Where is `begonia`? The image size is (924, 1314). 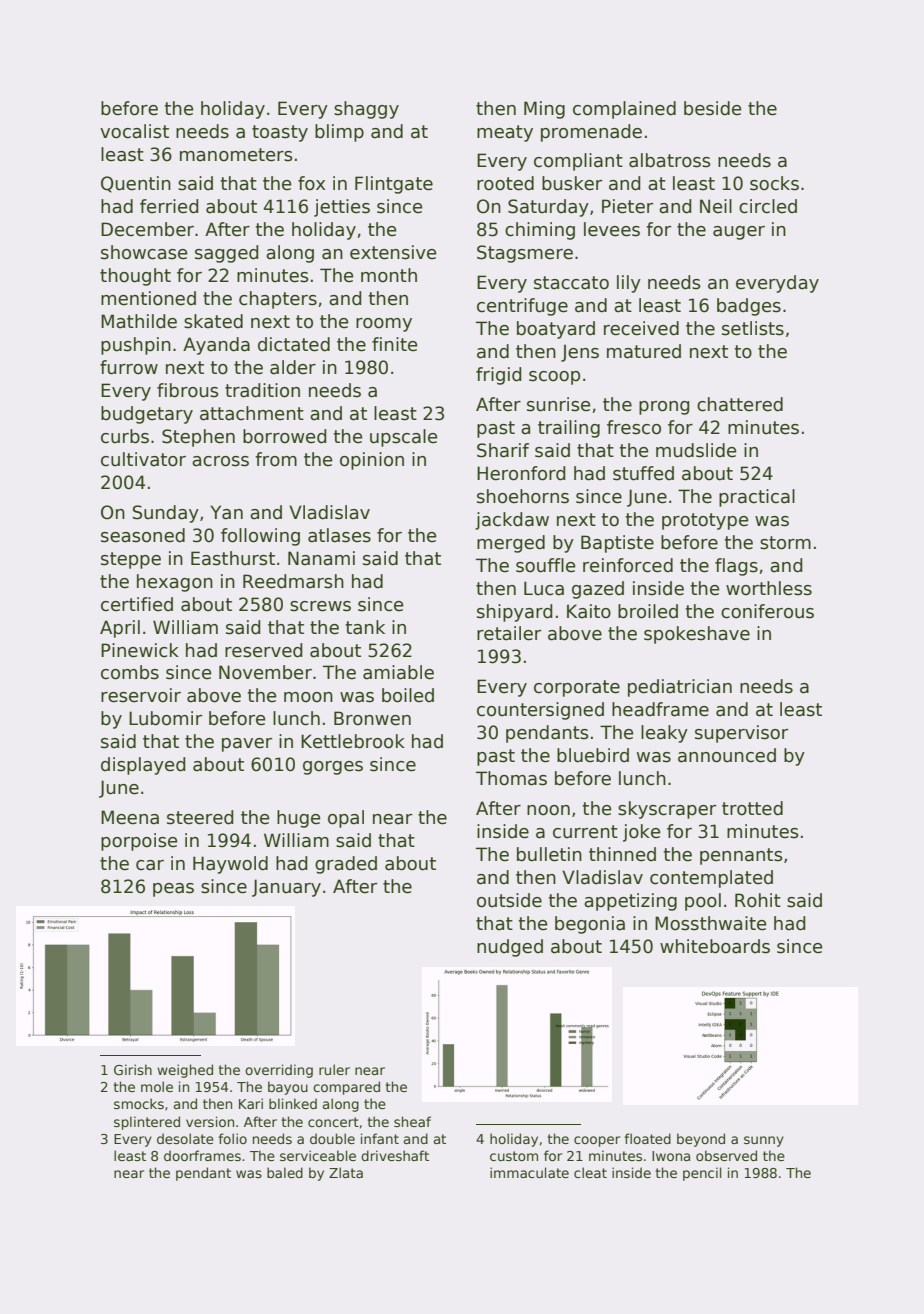 begonia is located at coordinates (590, 925).
